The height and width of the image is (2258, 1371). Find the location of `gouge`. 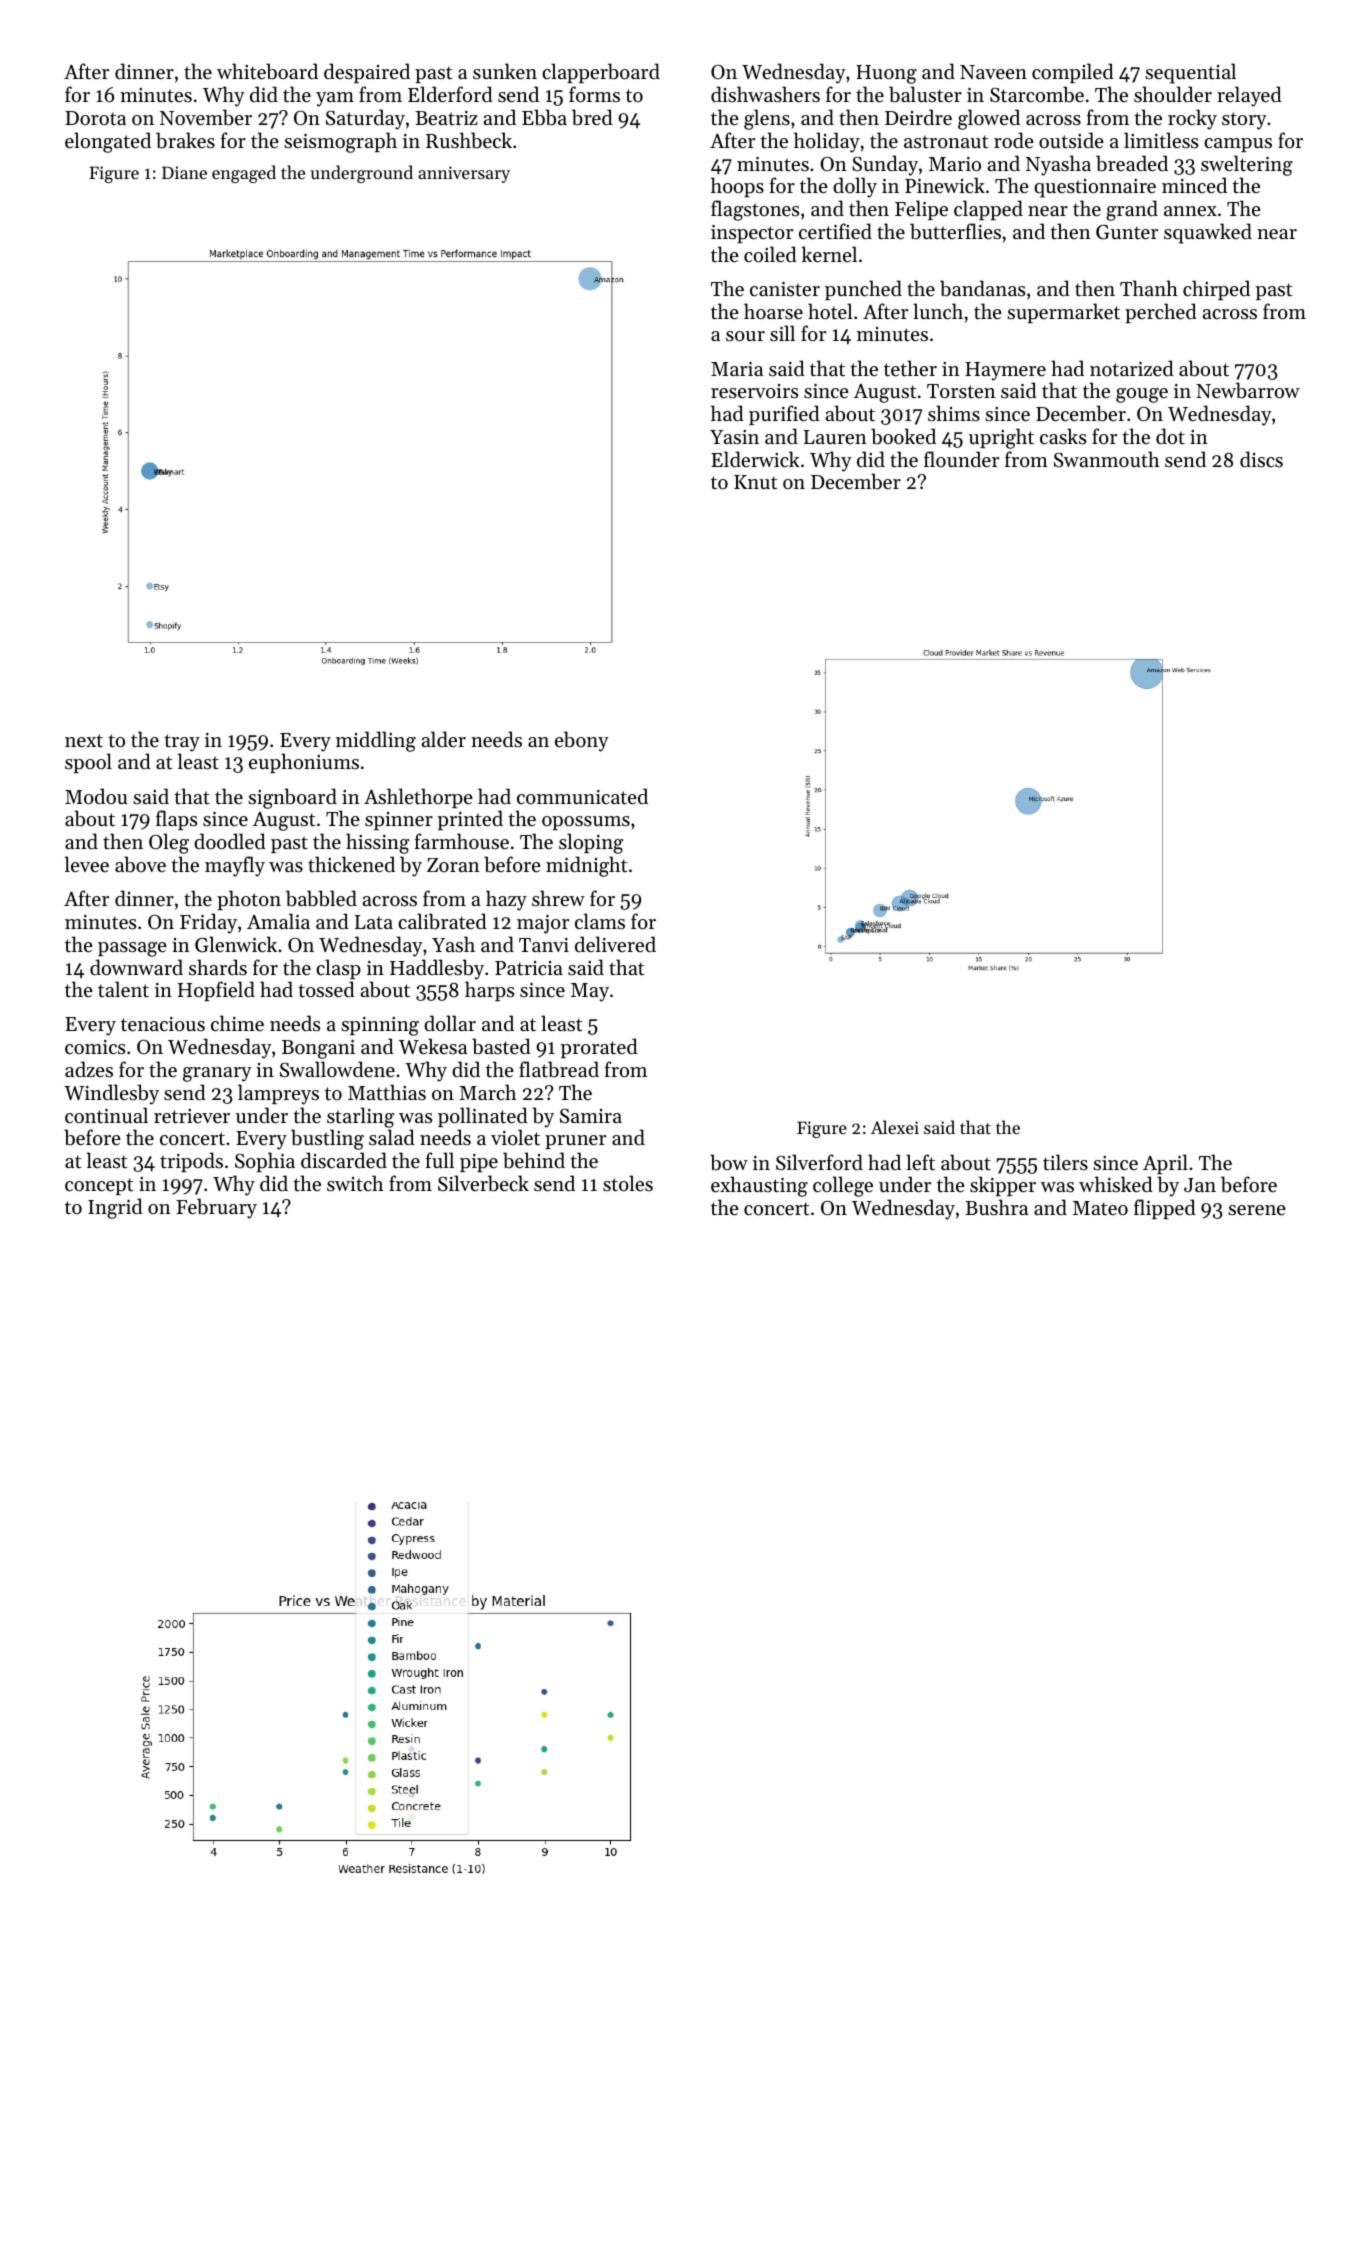

gouge is located at coordinates (1142, 395).
